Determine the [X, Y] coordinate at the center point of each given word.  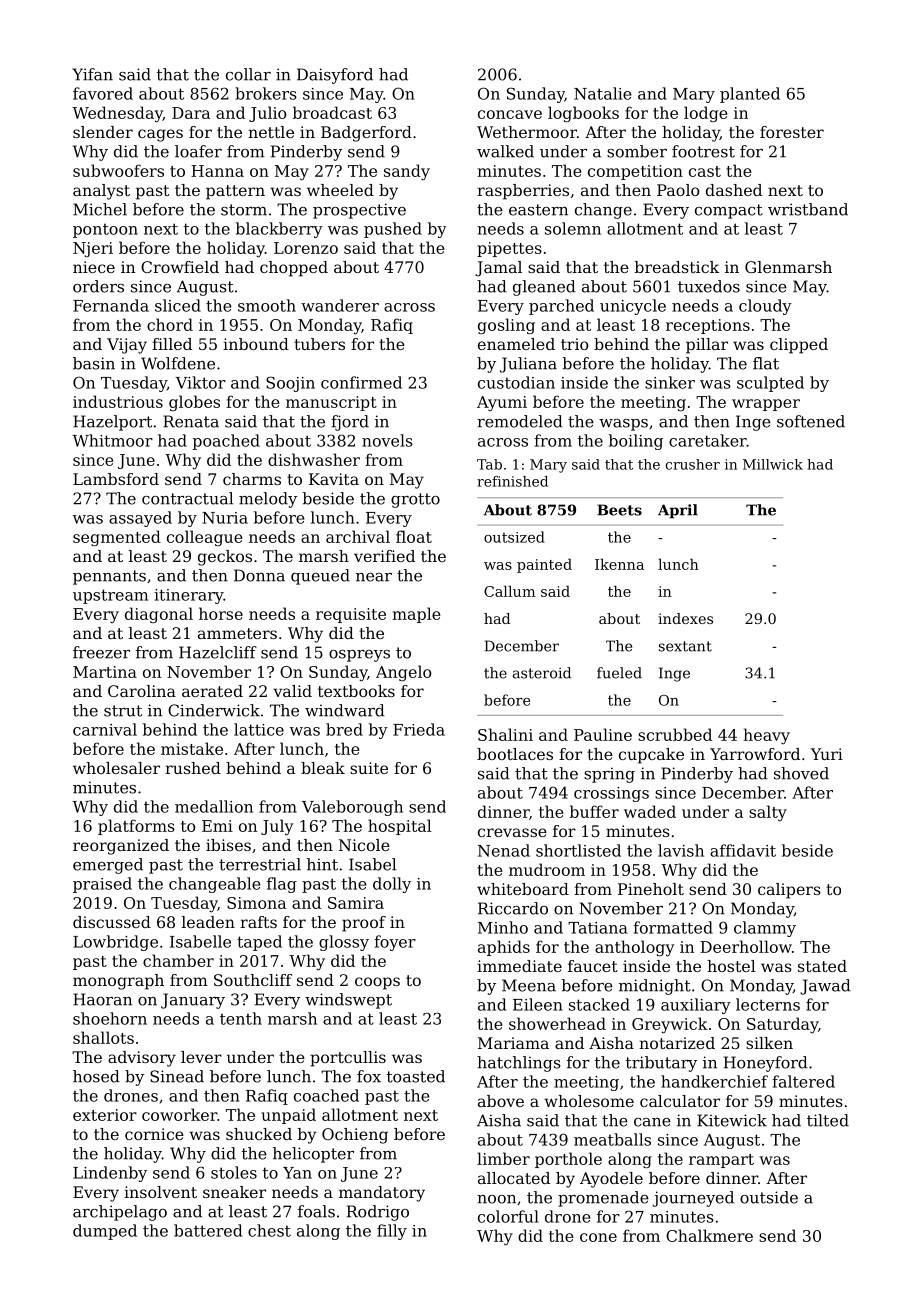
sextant [685, 646]
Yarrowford [755, 754]
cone [598, 1237]
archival [358, 536]
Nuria [225, 518]
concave [510, 114]
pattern [235, 192]
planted [750, 95]
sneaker [234, 1192]
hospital [400, 827]
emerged [108, 866]
